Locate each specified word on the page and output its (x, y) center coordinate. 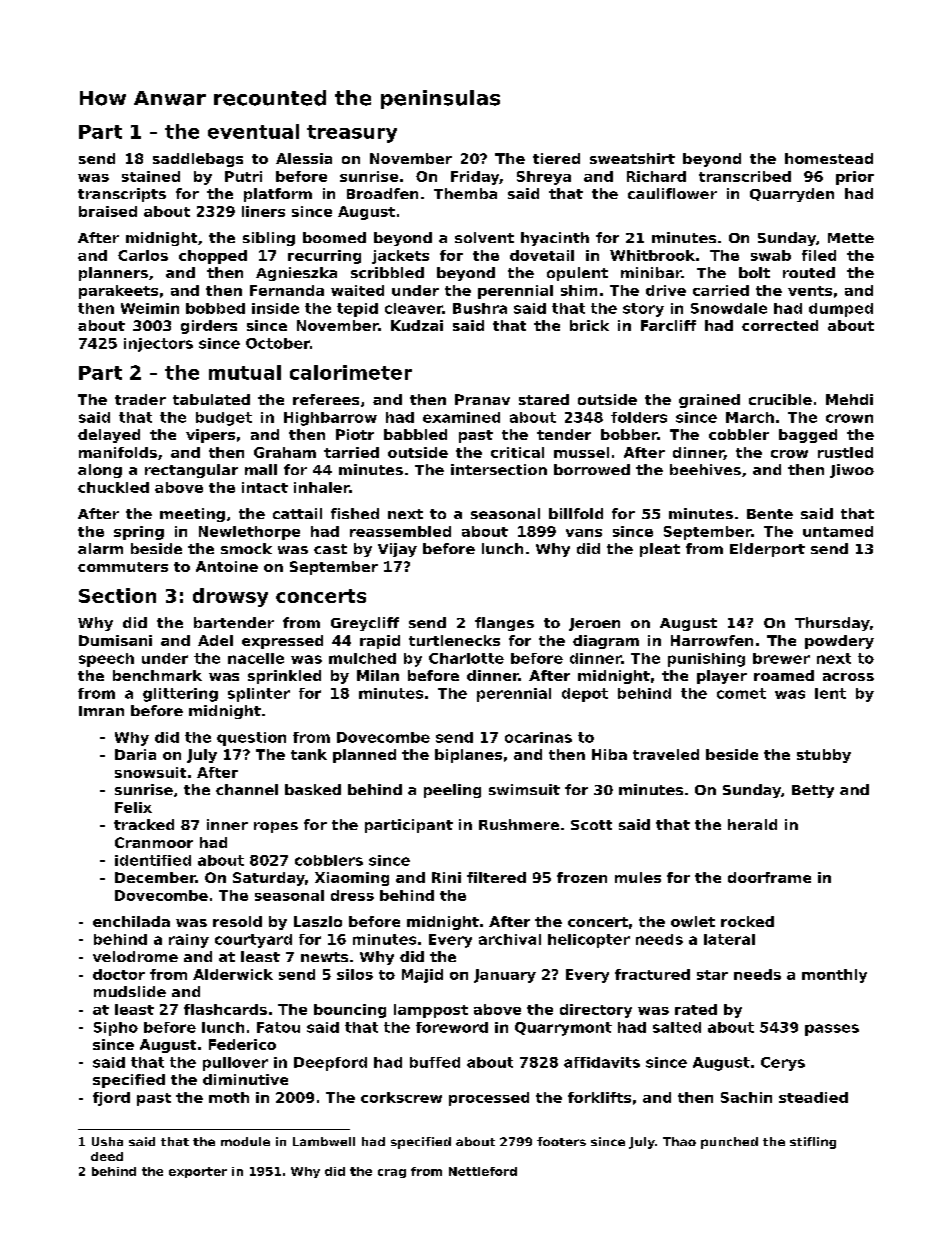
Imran (101, 711)
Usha (107, 1141)
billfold (576, 513)
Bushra (480, 308)
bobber (629, 434)
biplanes (468, 756)
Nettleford (483, 1171)
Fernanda (287, 290)
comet (741, 693)
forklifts (599, 1097)
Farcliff (668, 325)
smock (246, 548)
